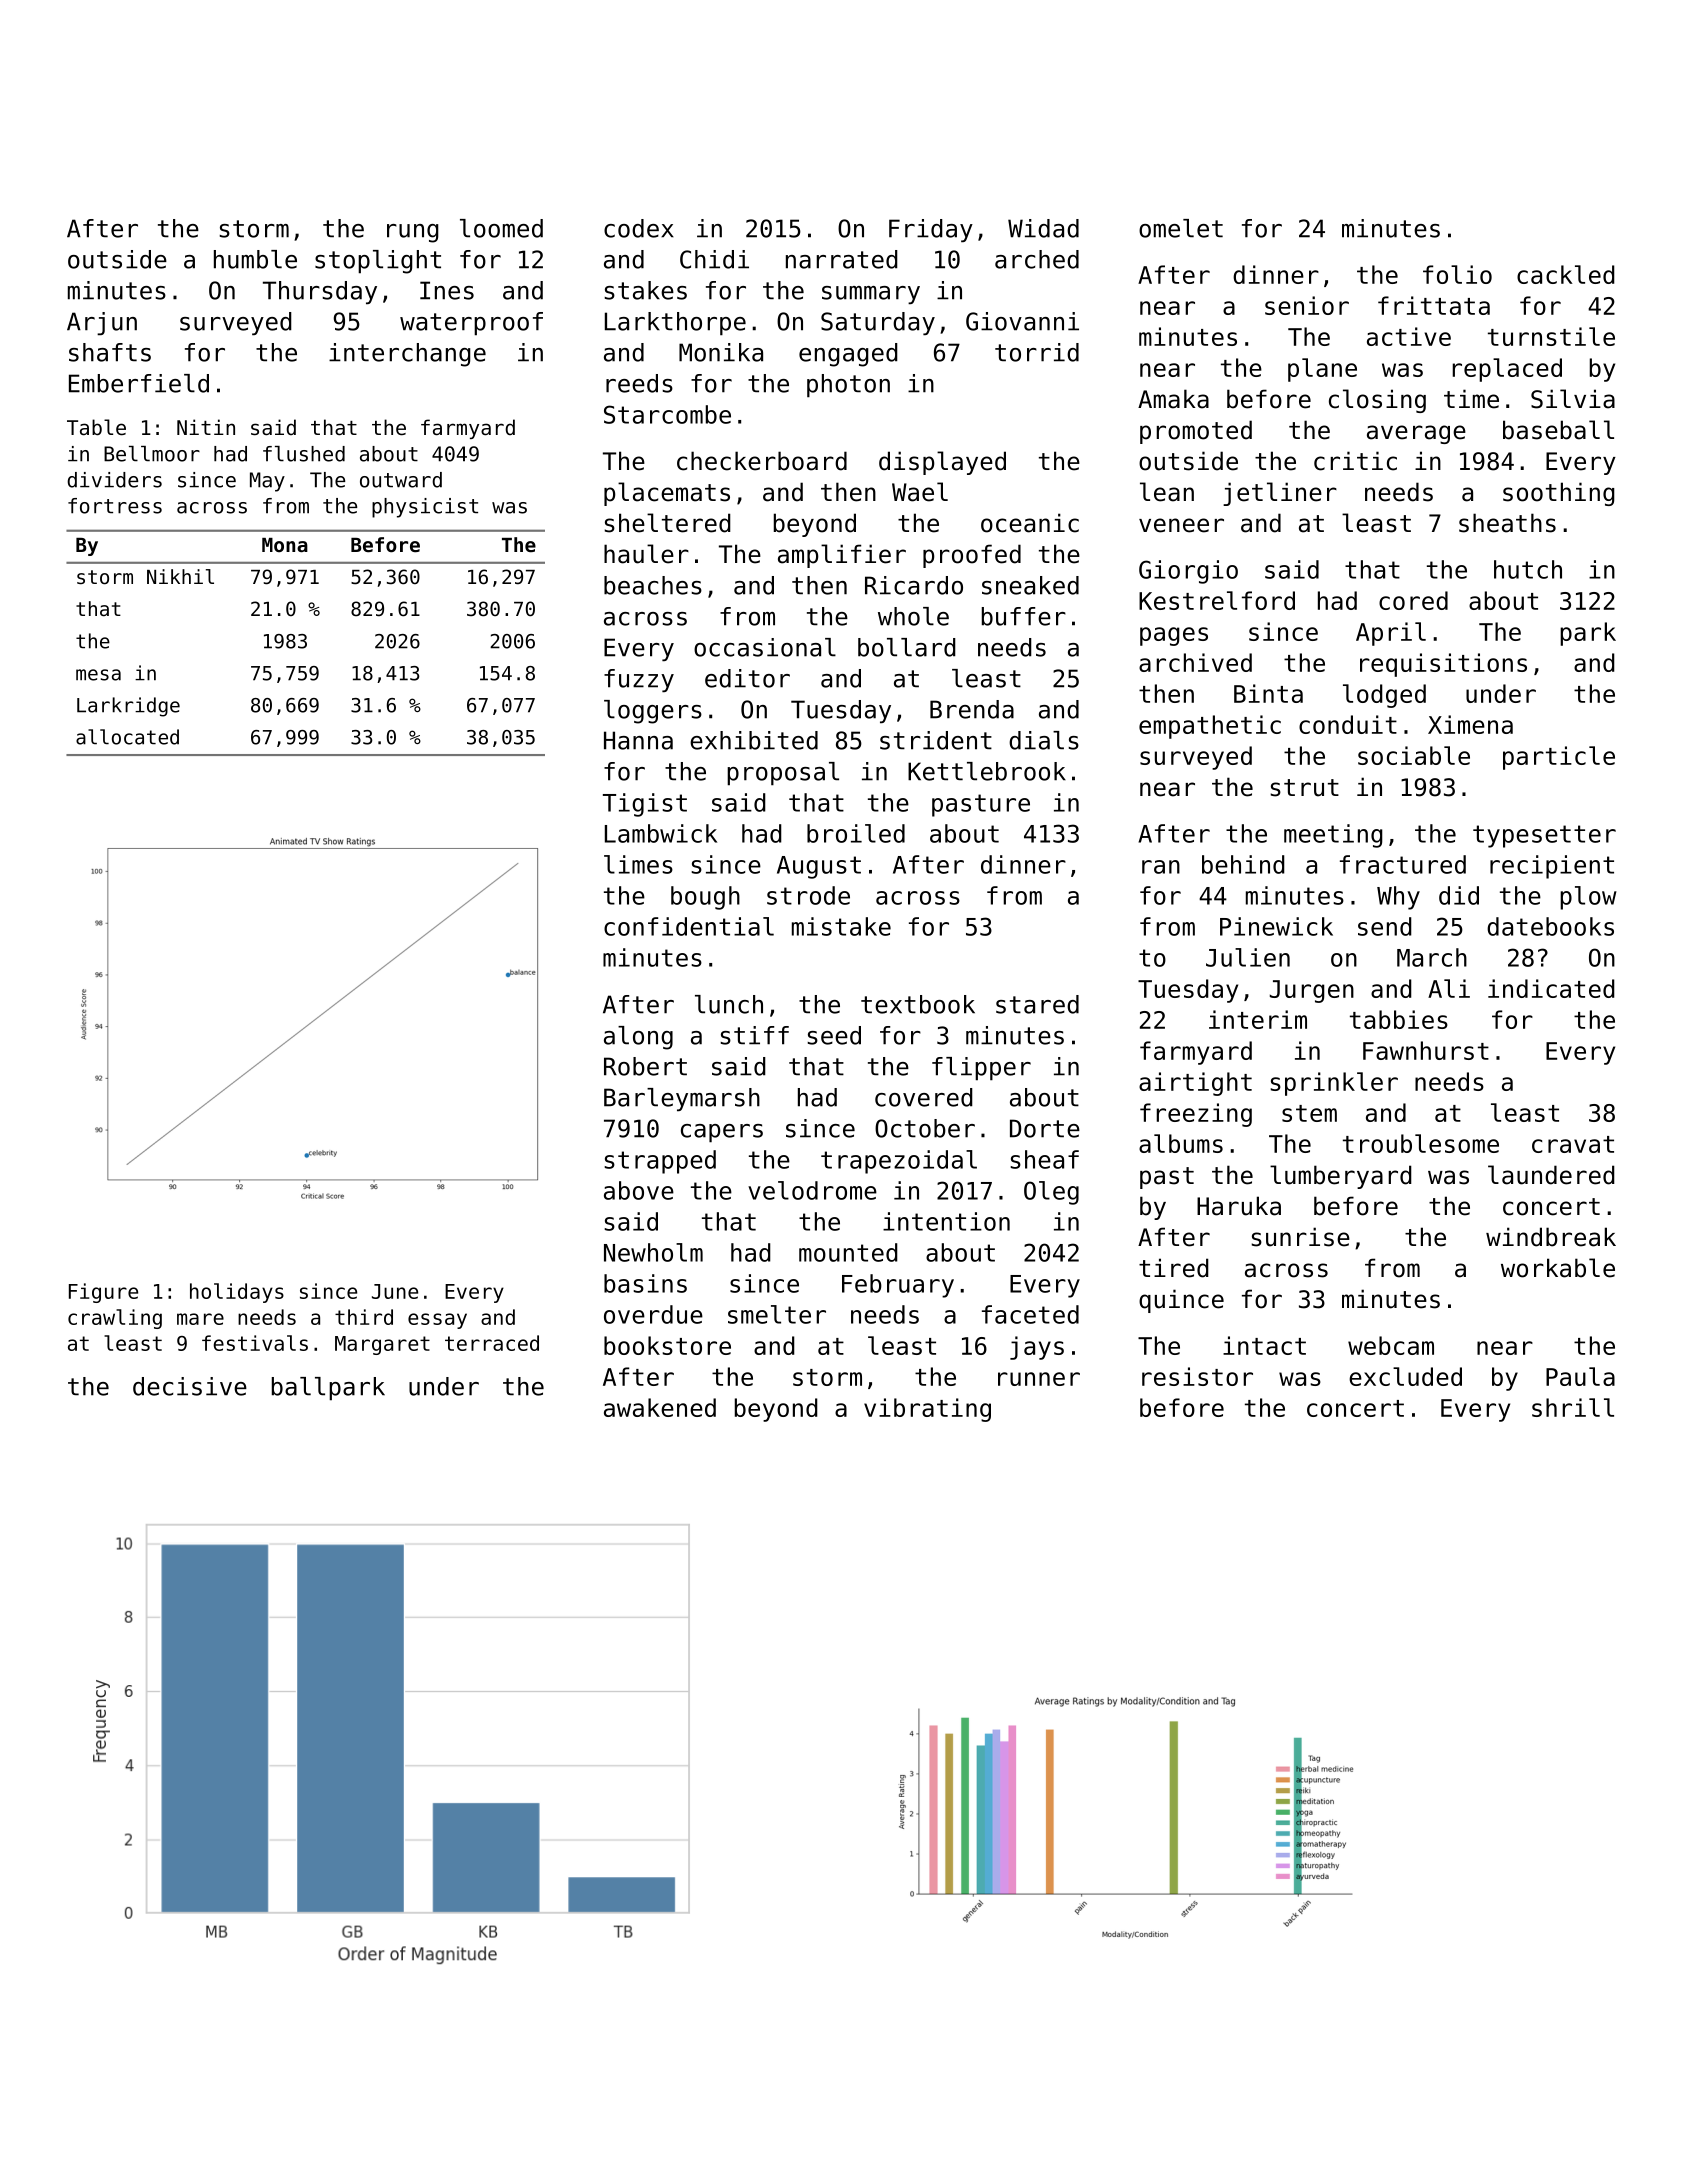  I want to click on lunch, so click(729, 1004).
